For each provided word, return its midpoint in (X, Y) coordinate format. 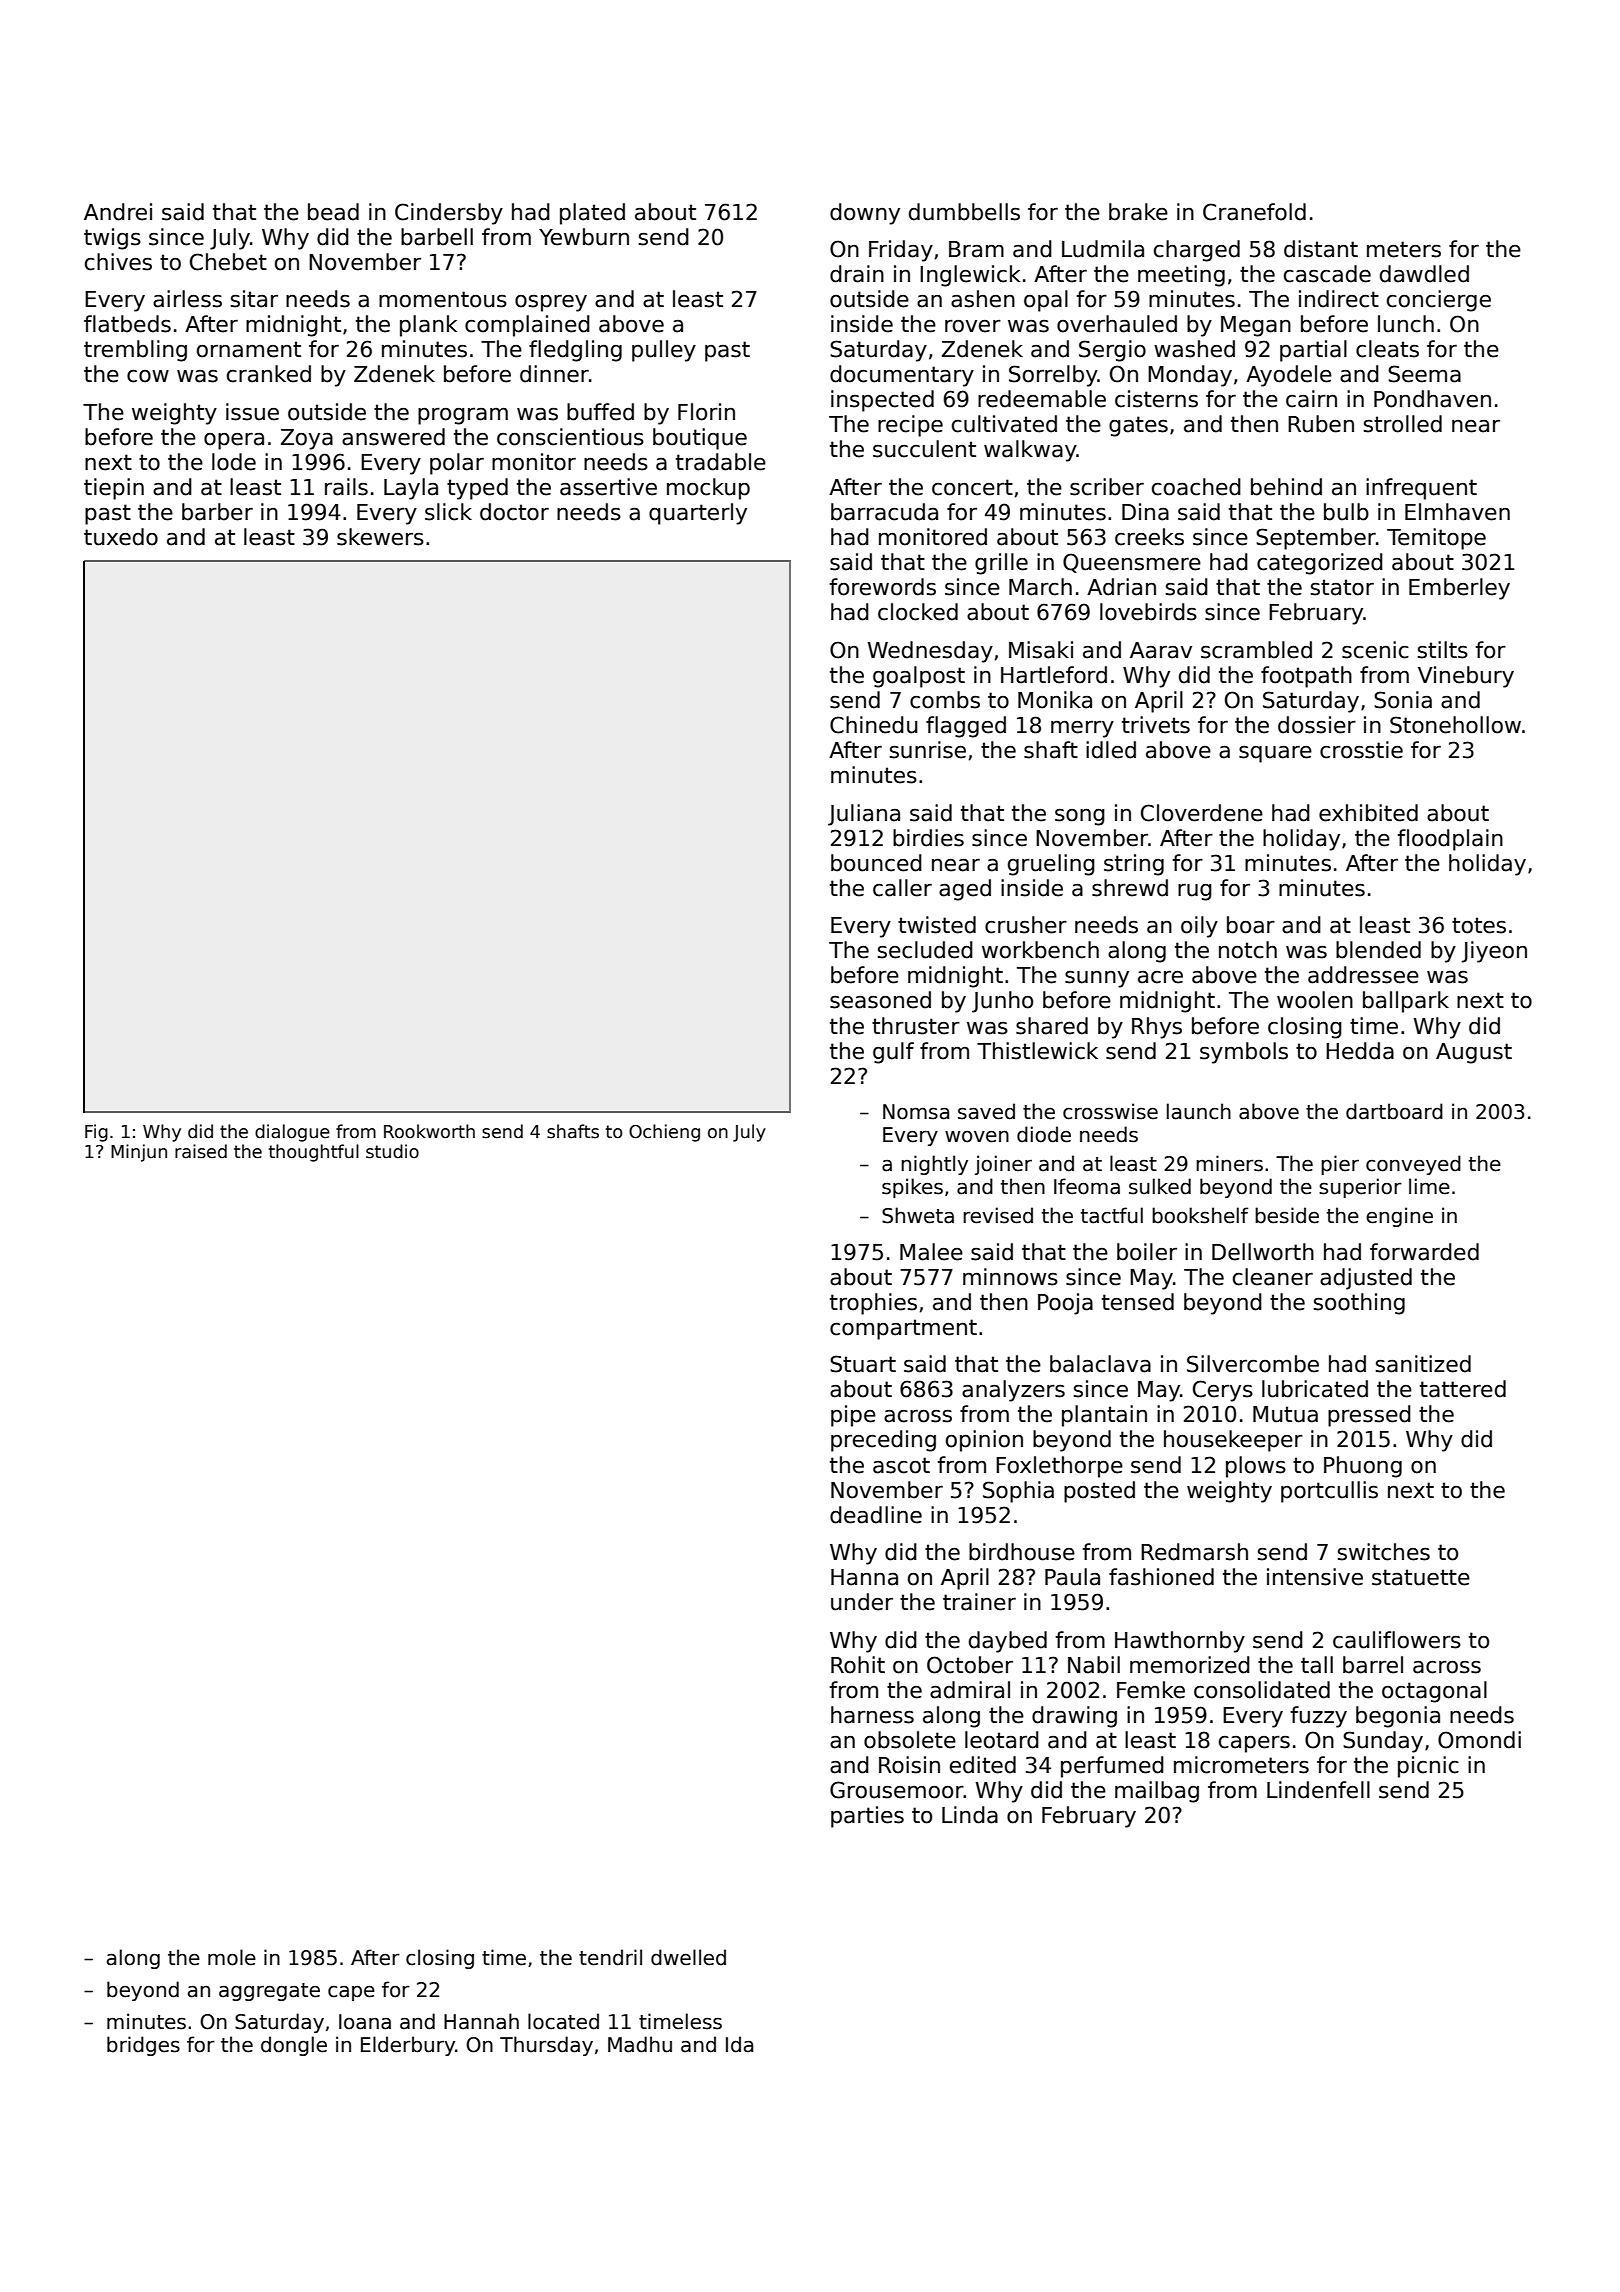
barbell (437, 237)
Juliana (864, 815)
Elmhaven (1457, 512)
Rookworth (429, 1131)
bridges (143, 2046)
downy (865, 214)
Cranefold (1254, 212)
